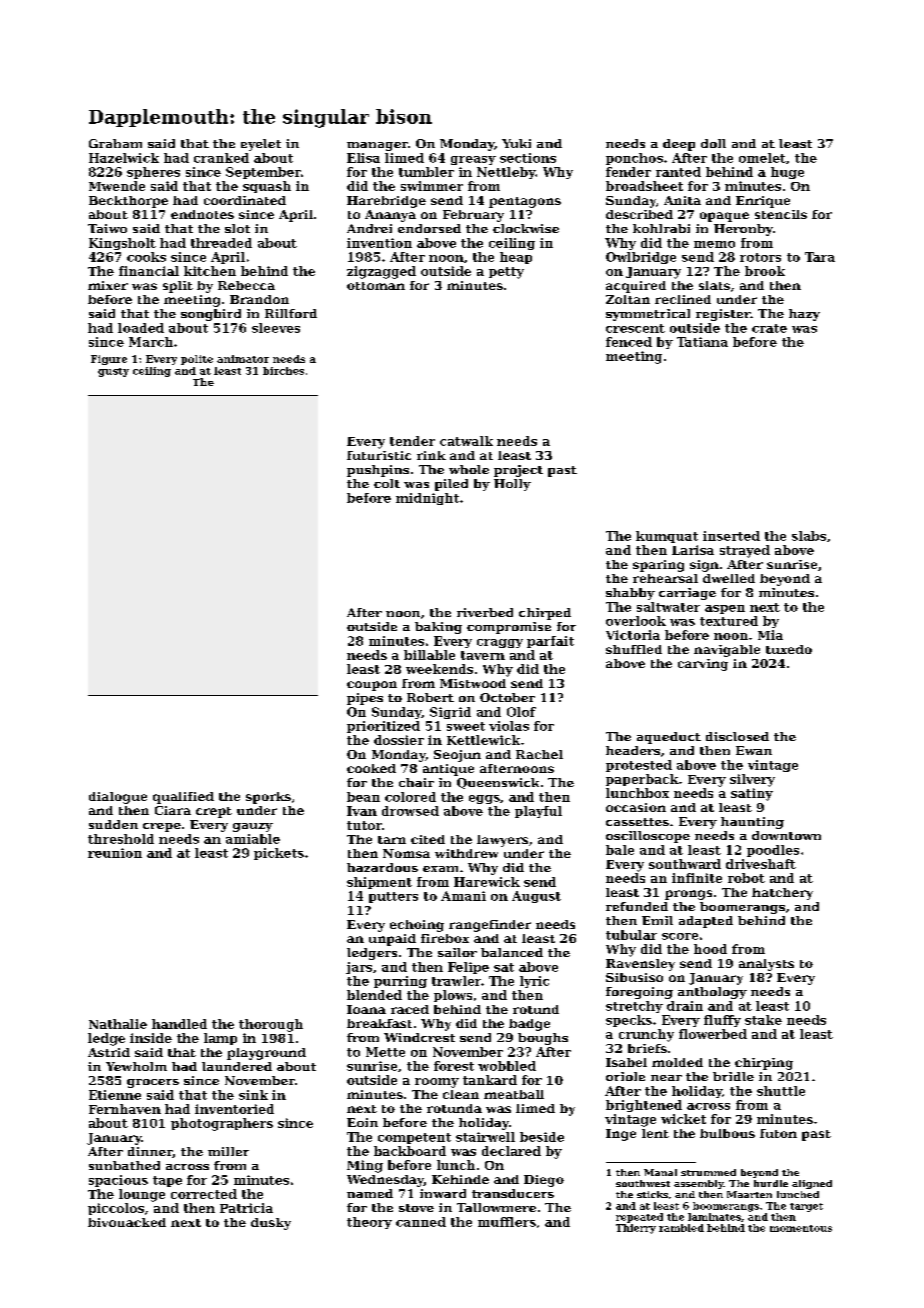  I want to click on piccolos, so click(116, 1209).
